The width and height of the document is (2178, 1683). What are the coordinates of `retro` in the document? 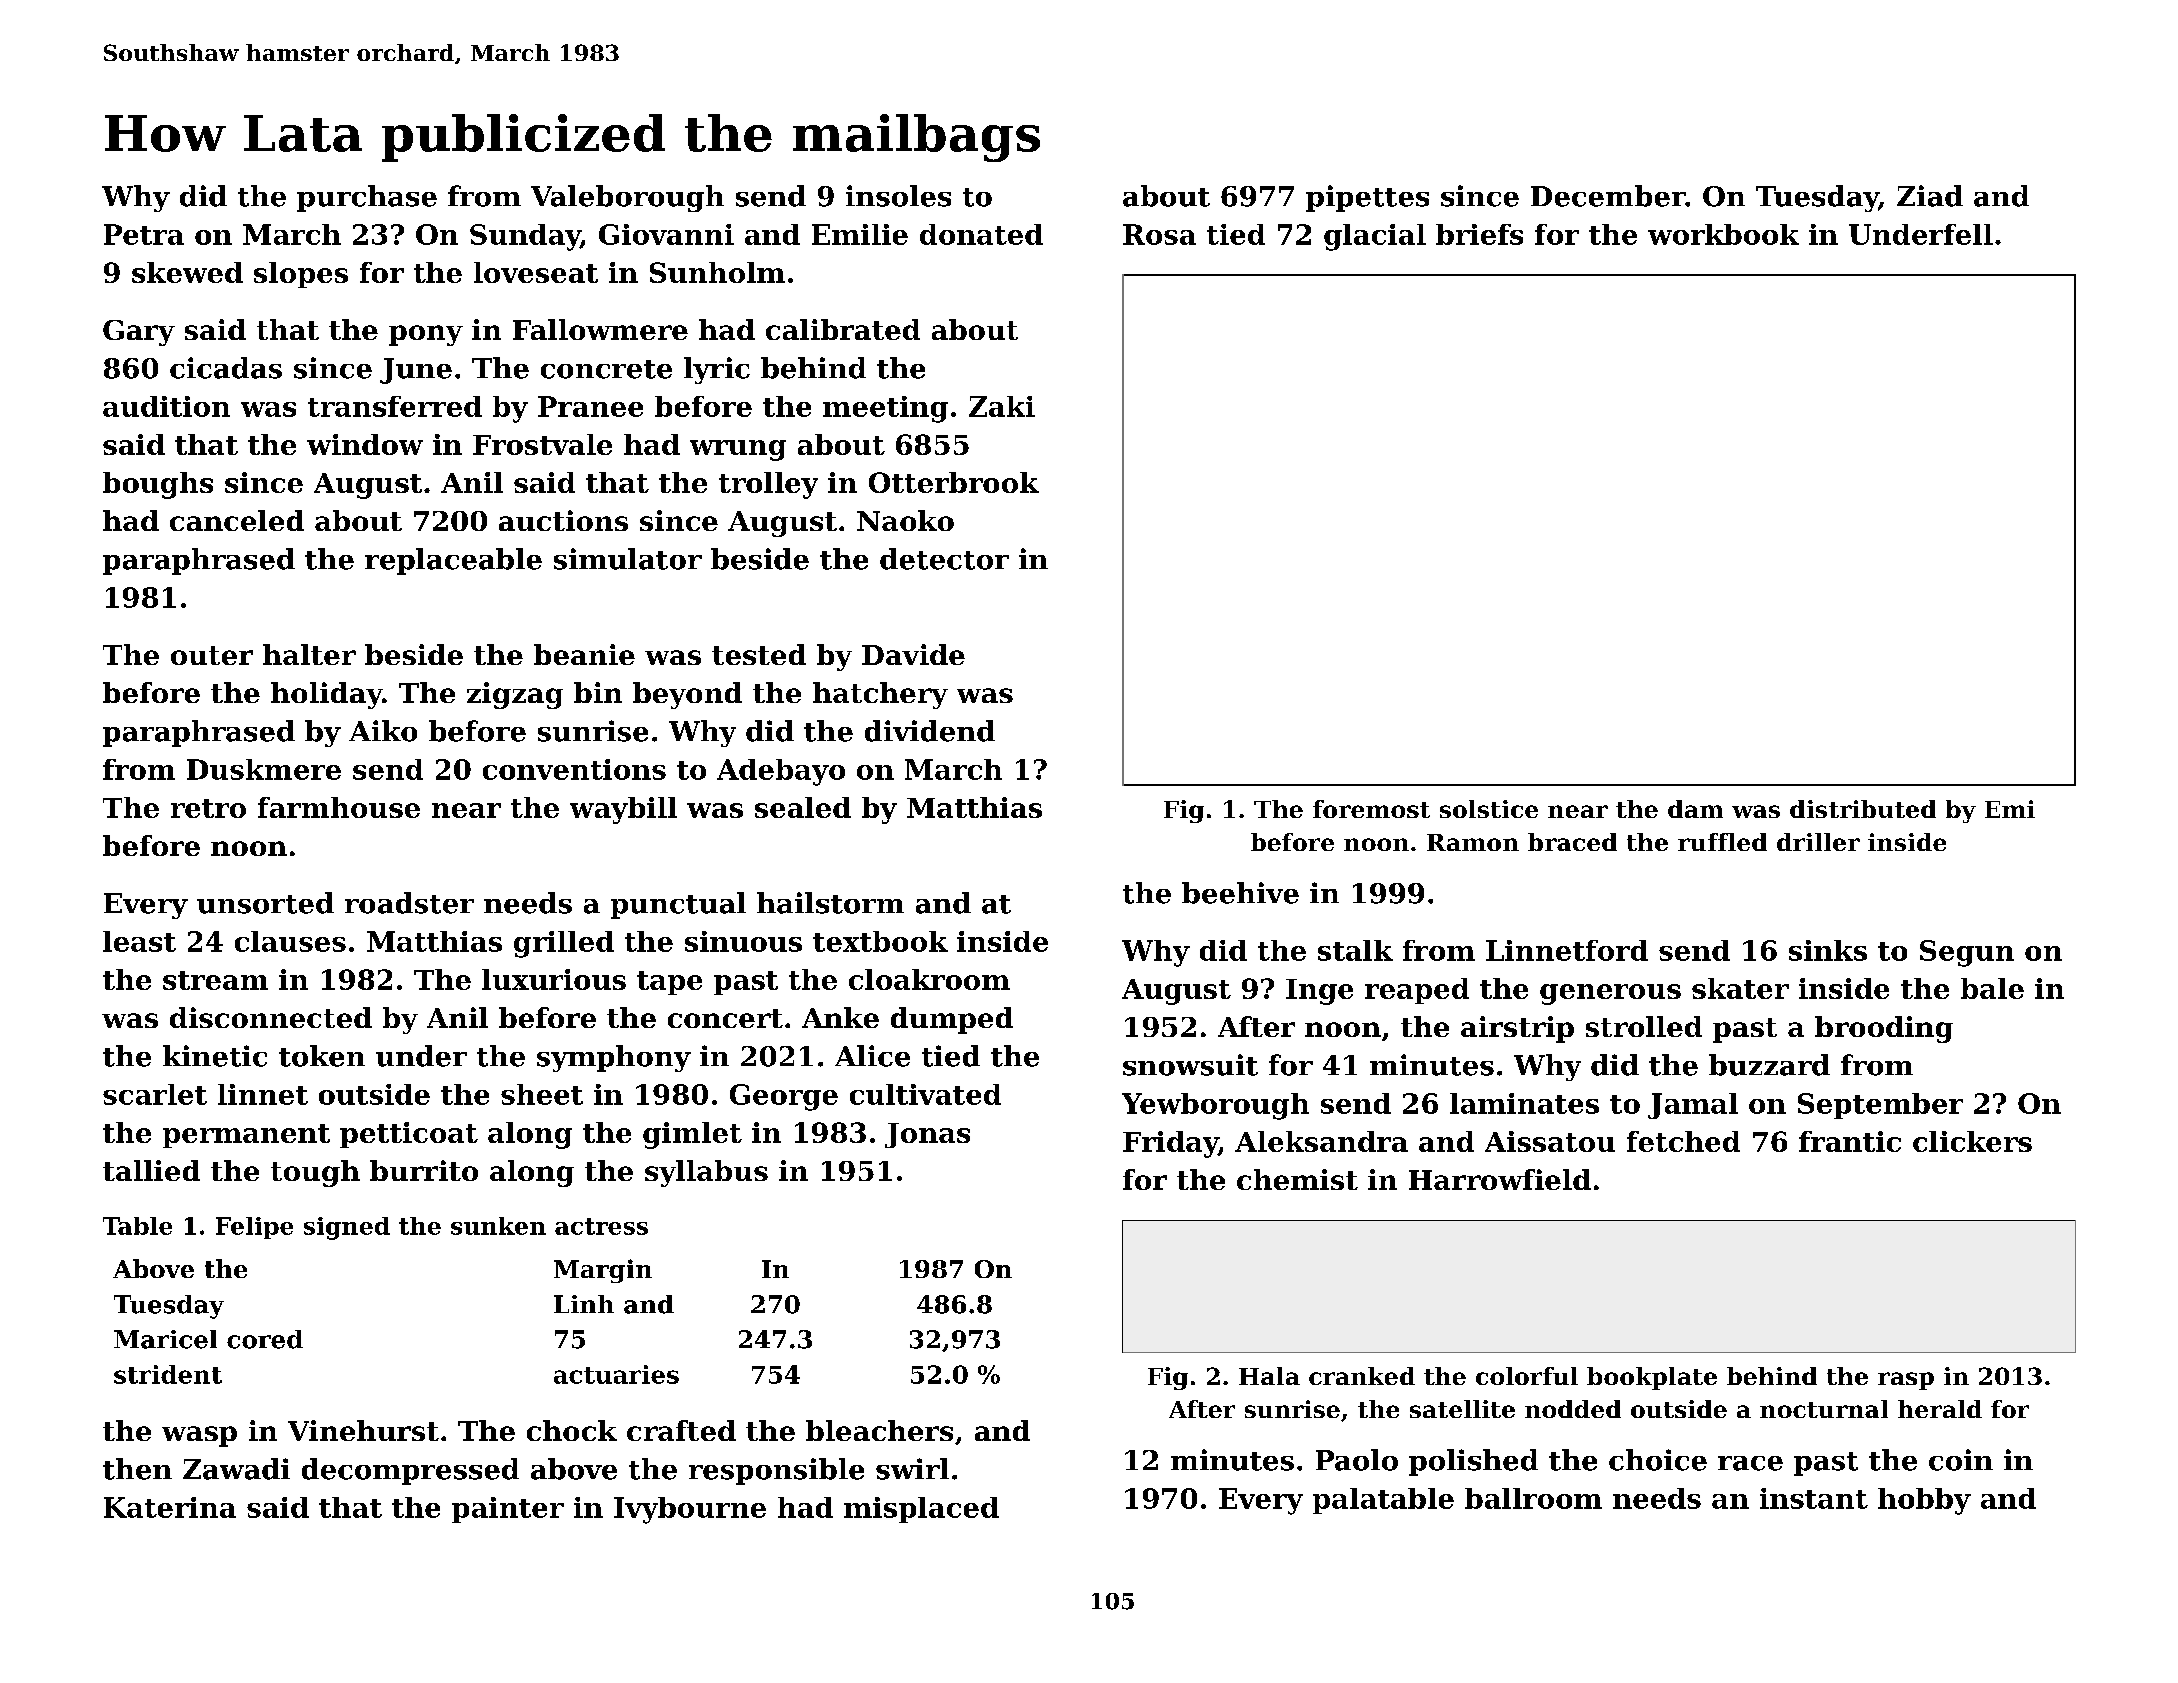 It's located at (208, 808).
